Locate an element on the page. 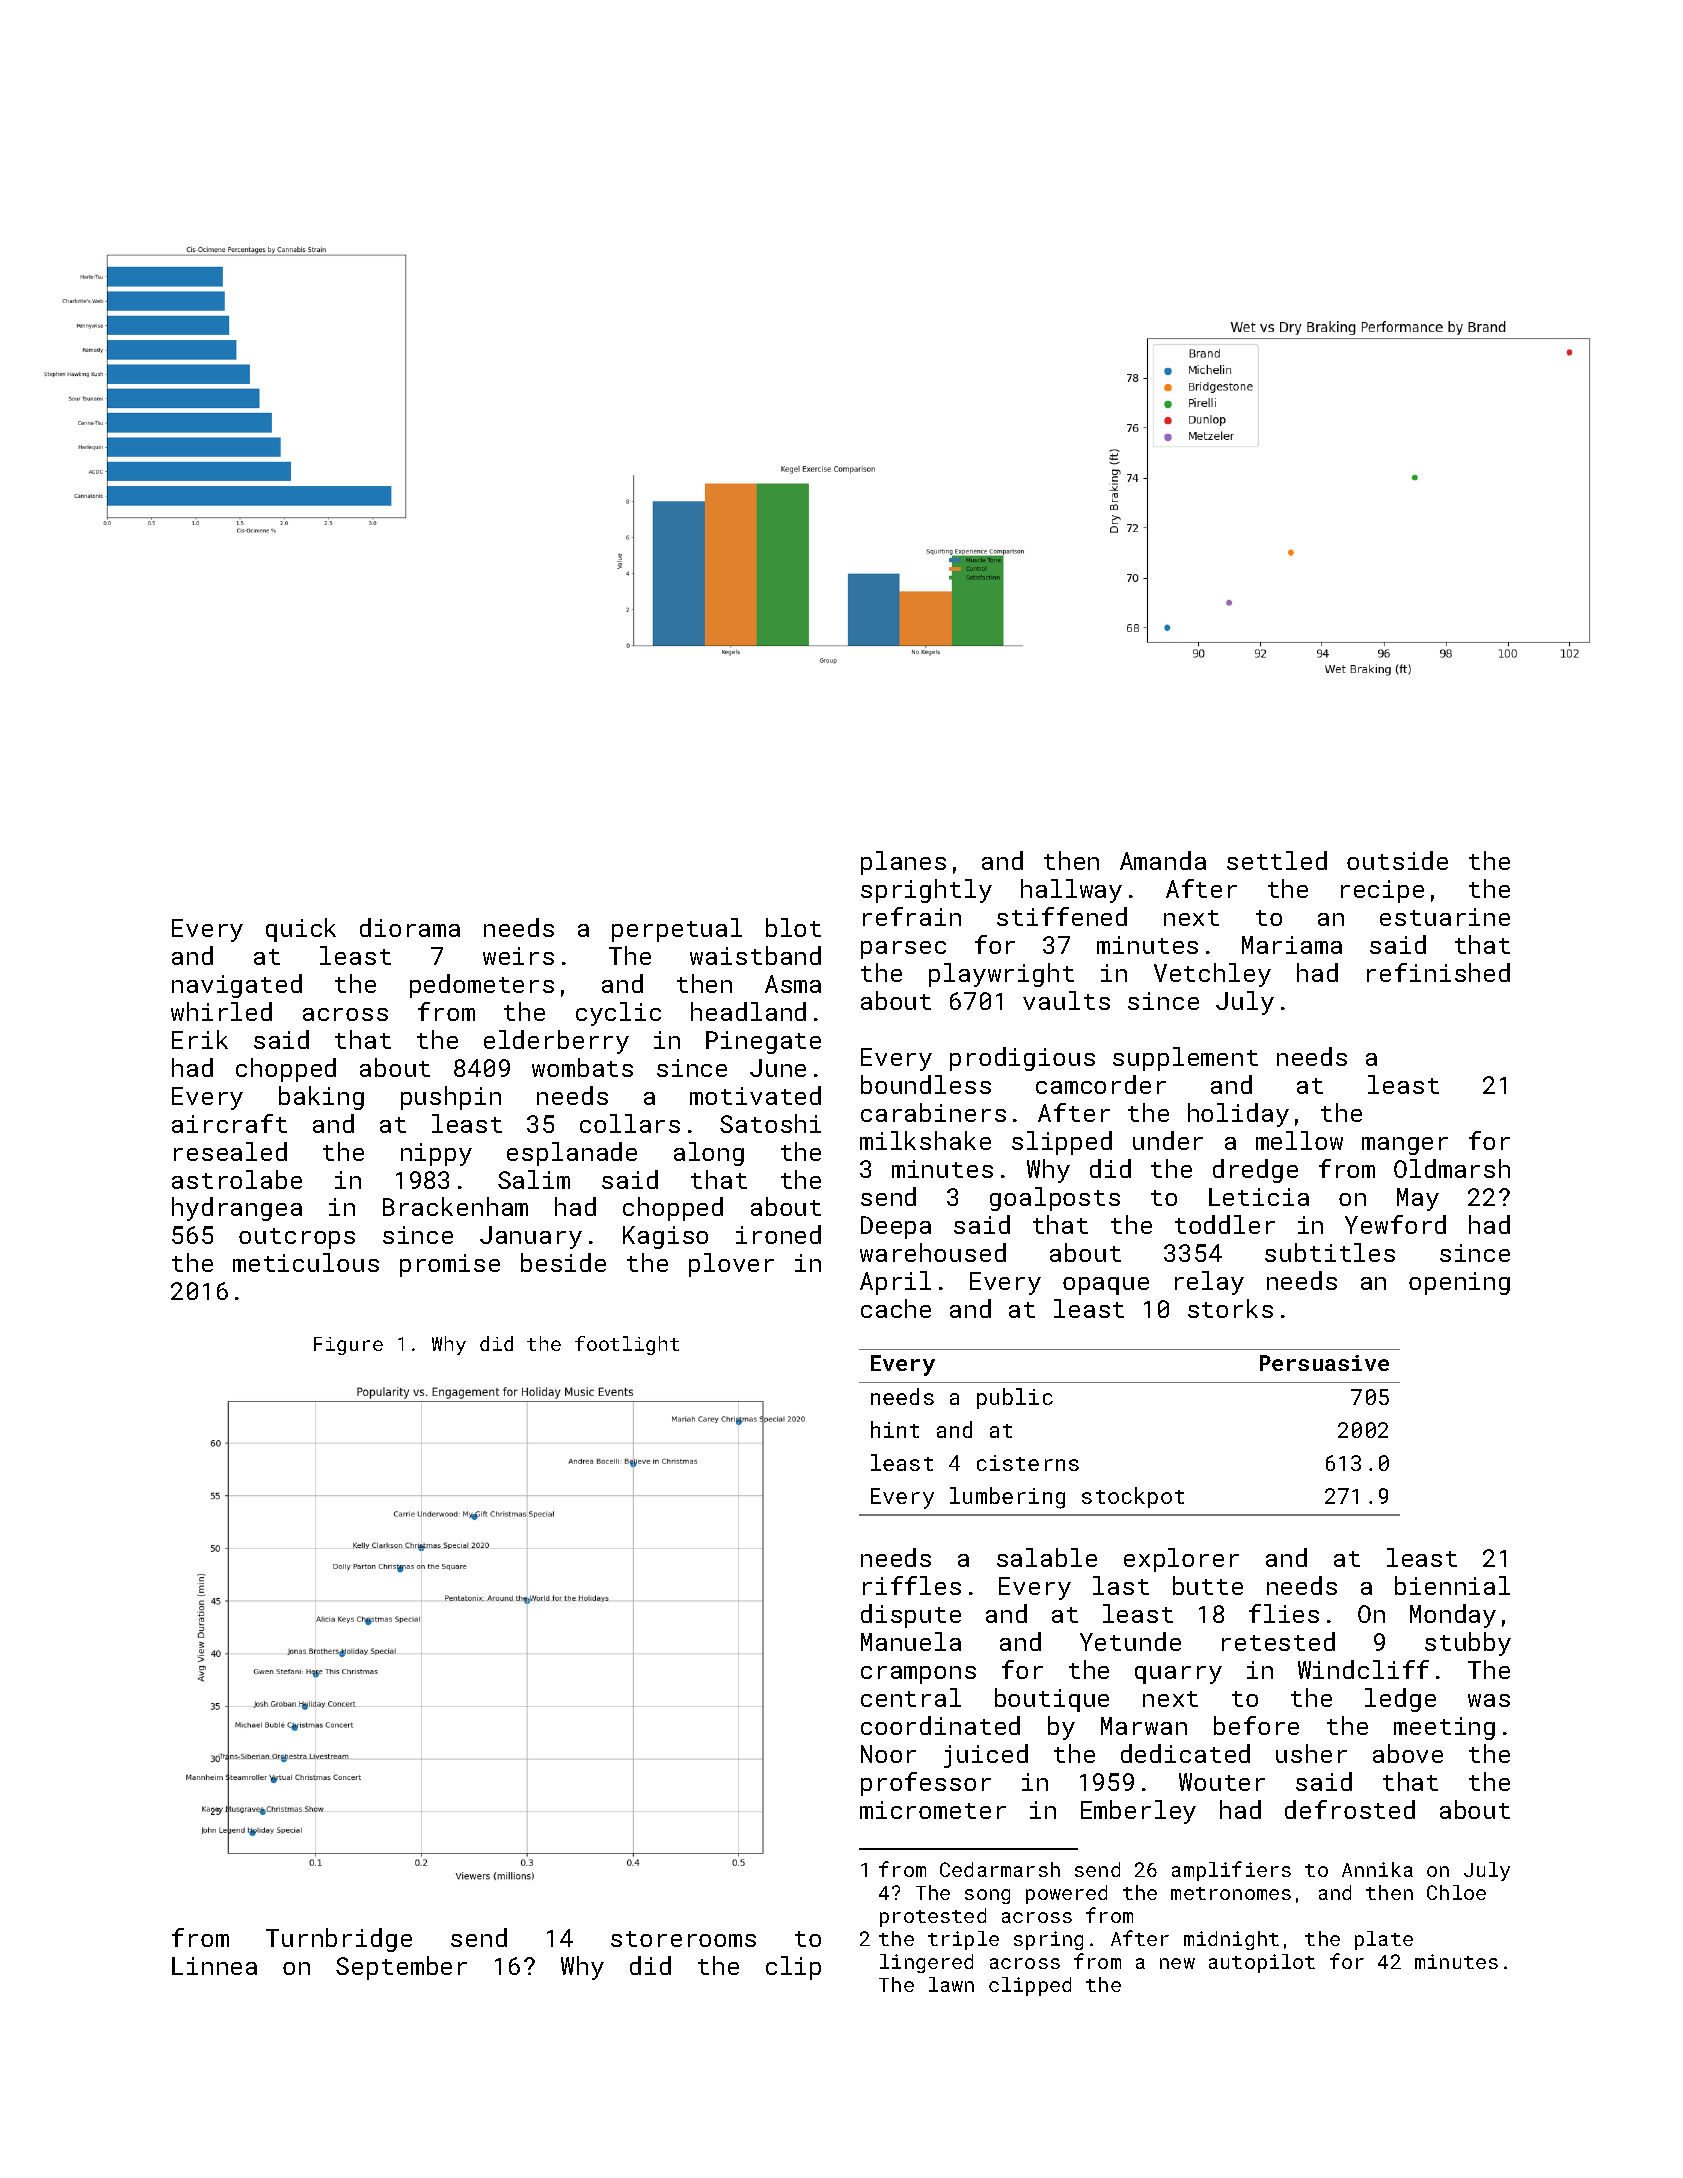  Amanda is located at coordinates (1163, 860).
